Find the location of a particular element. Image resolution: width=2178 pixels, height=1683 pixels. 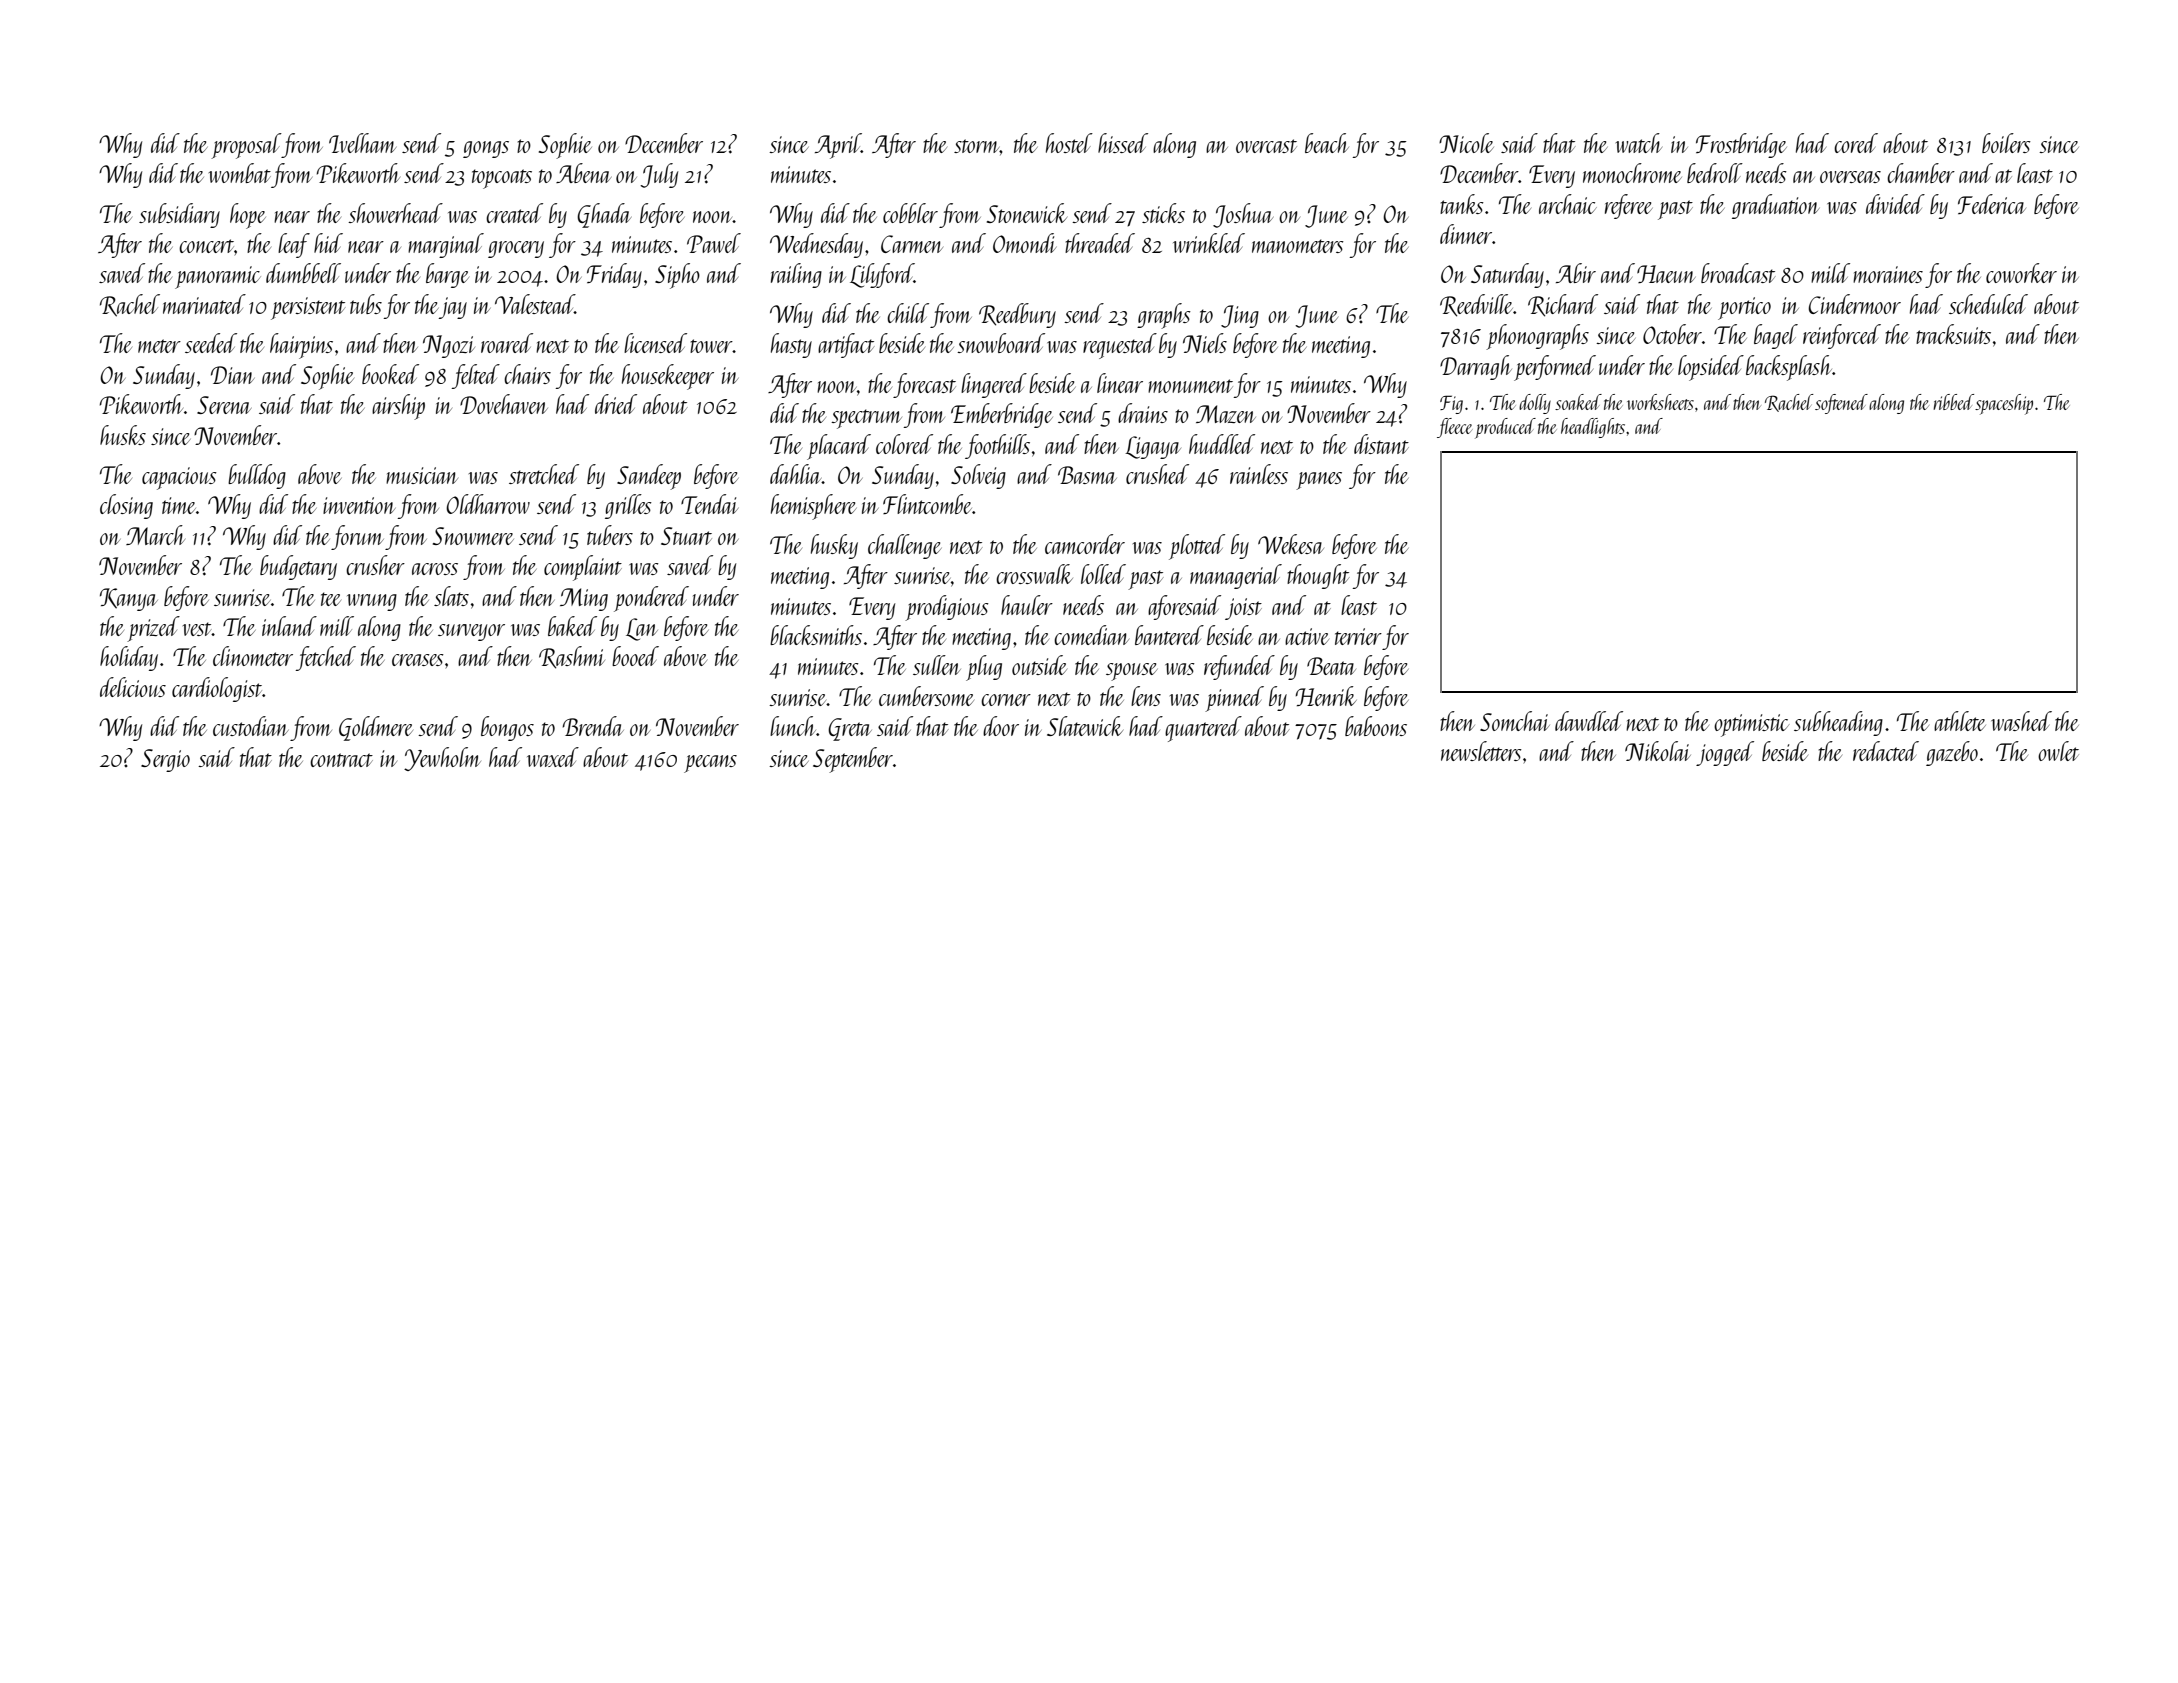

Sergio is located at coordinates (165, 760).
